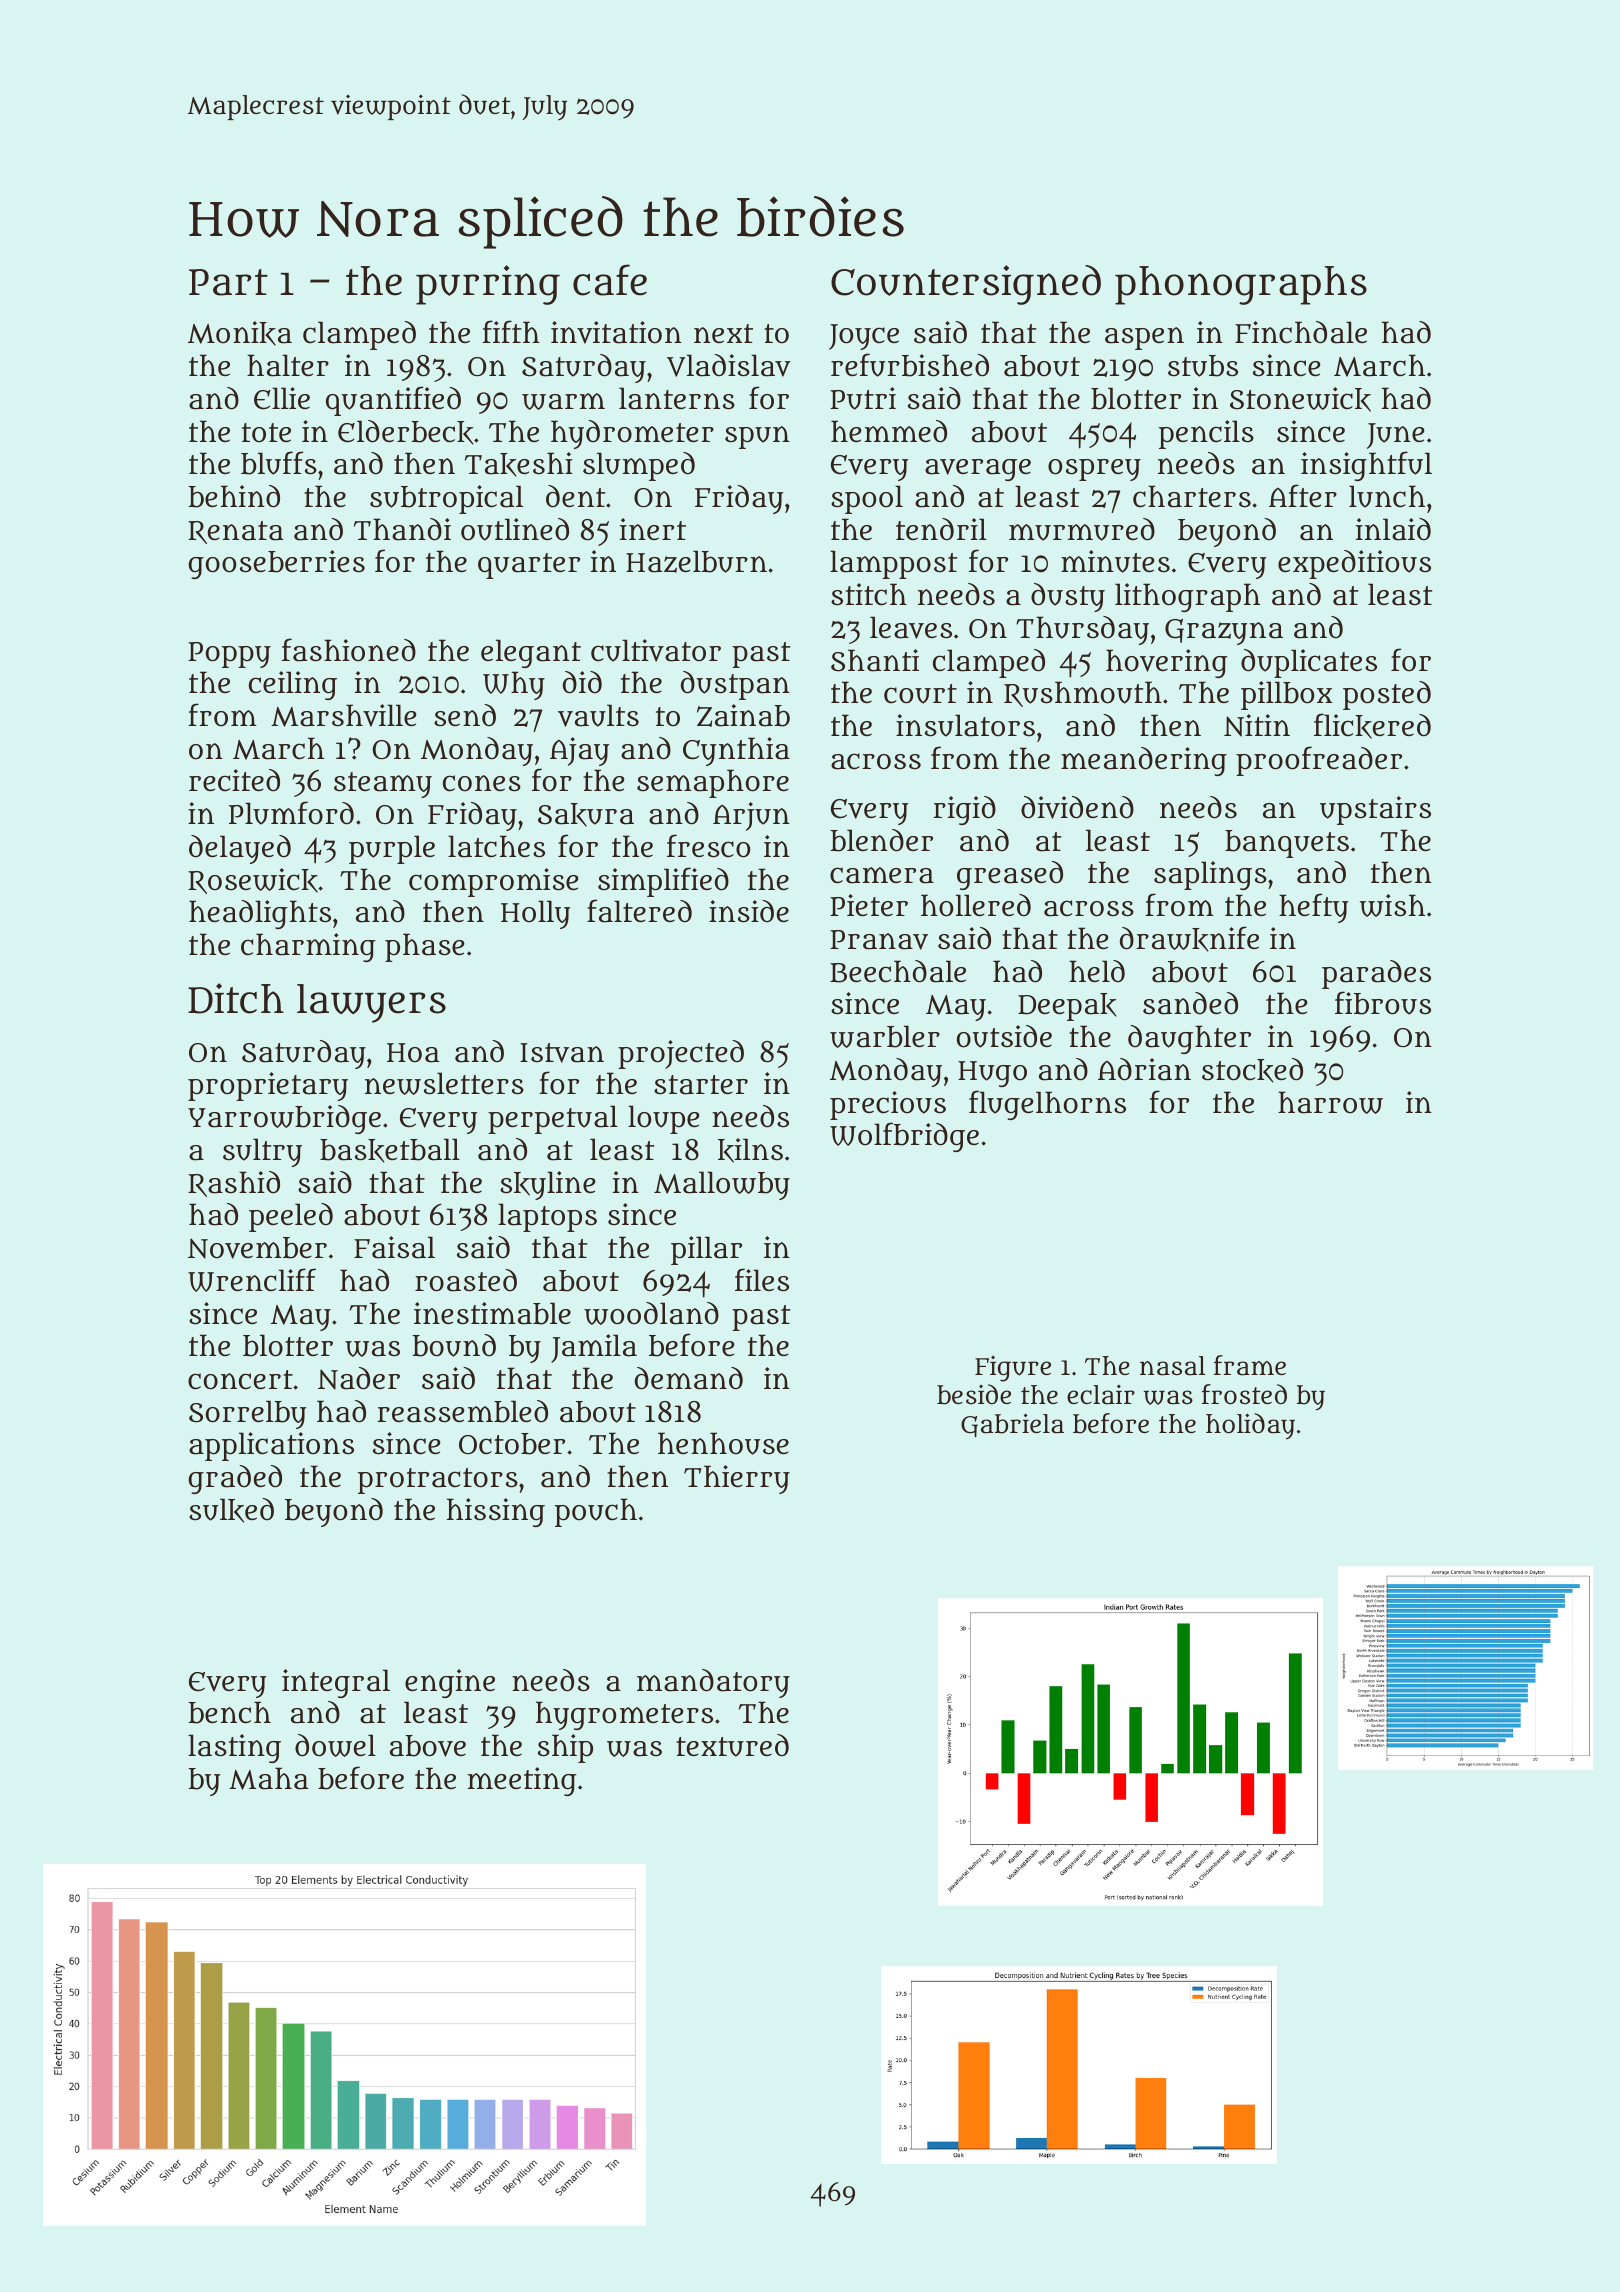 The width and height of the page is (1620, 2292). Describe the element at coordinates (488, 285) in the page. I see `purring` at that location.
